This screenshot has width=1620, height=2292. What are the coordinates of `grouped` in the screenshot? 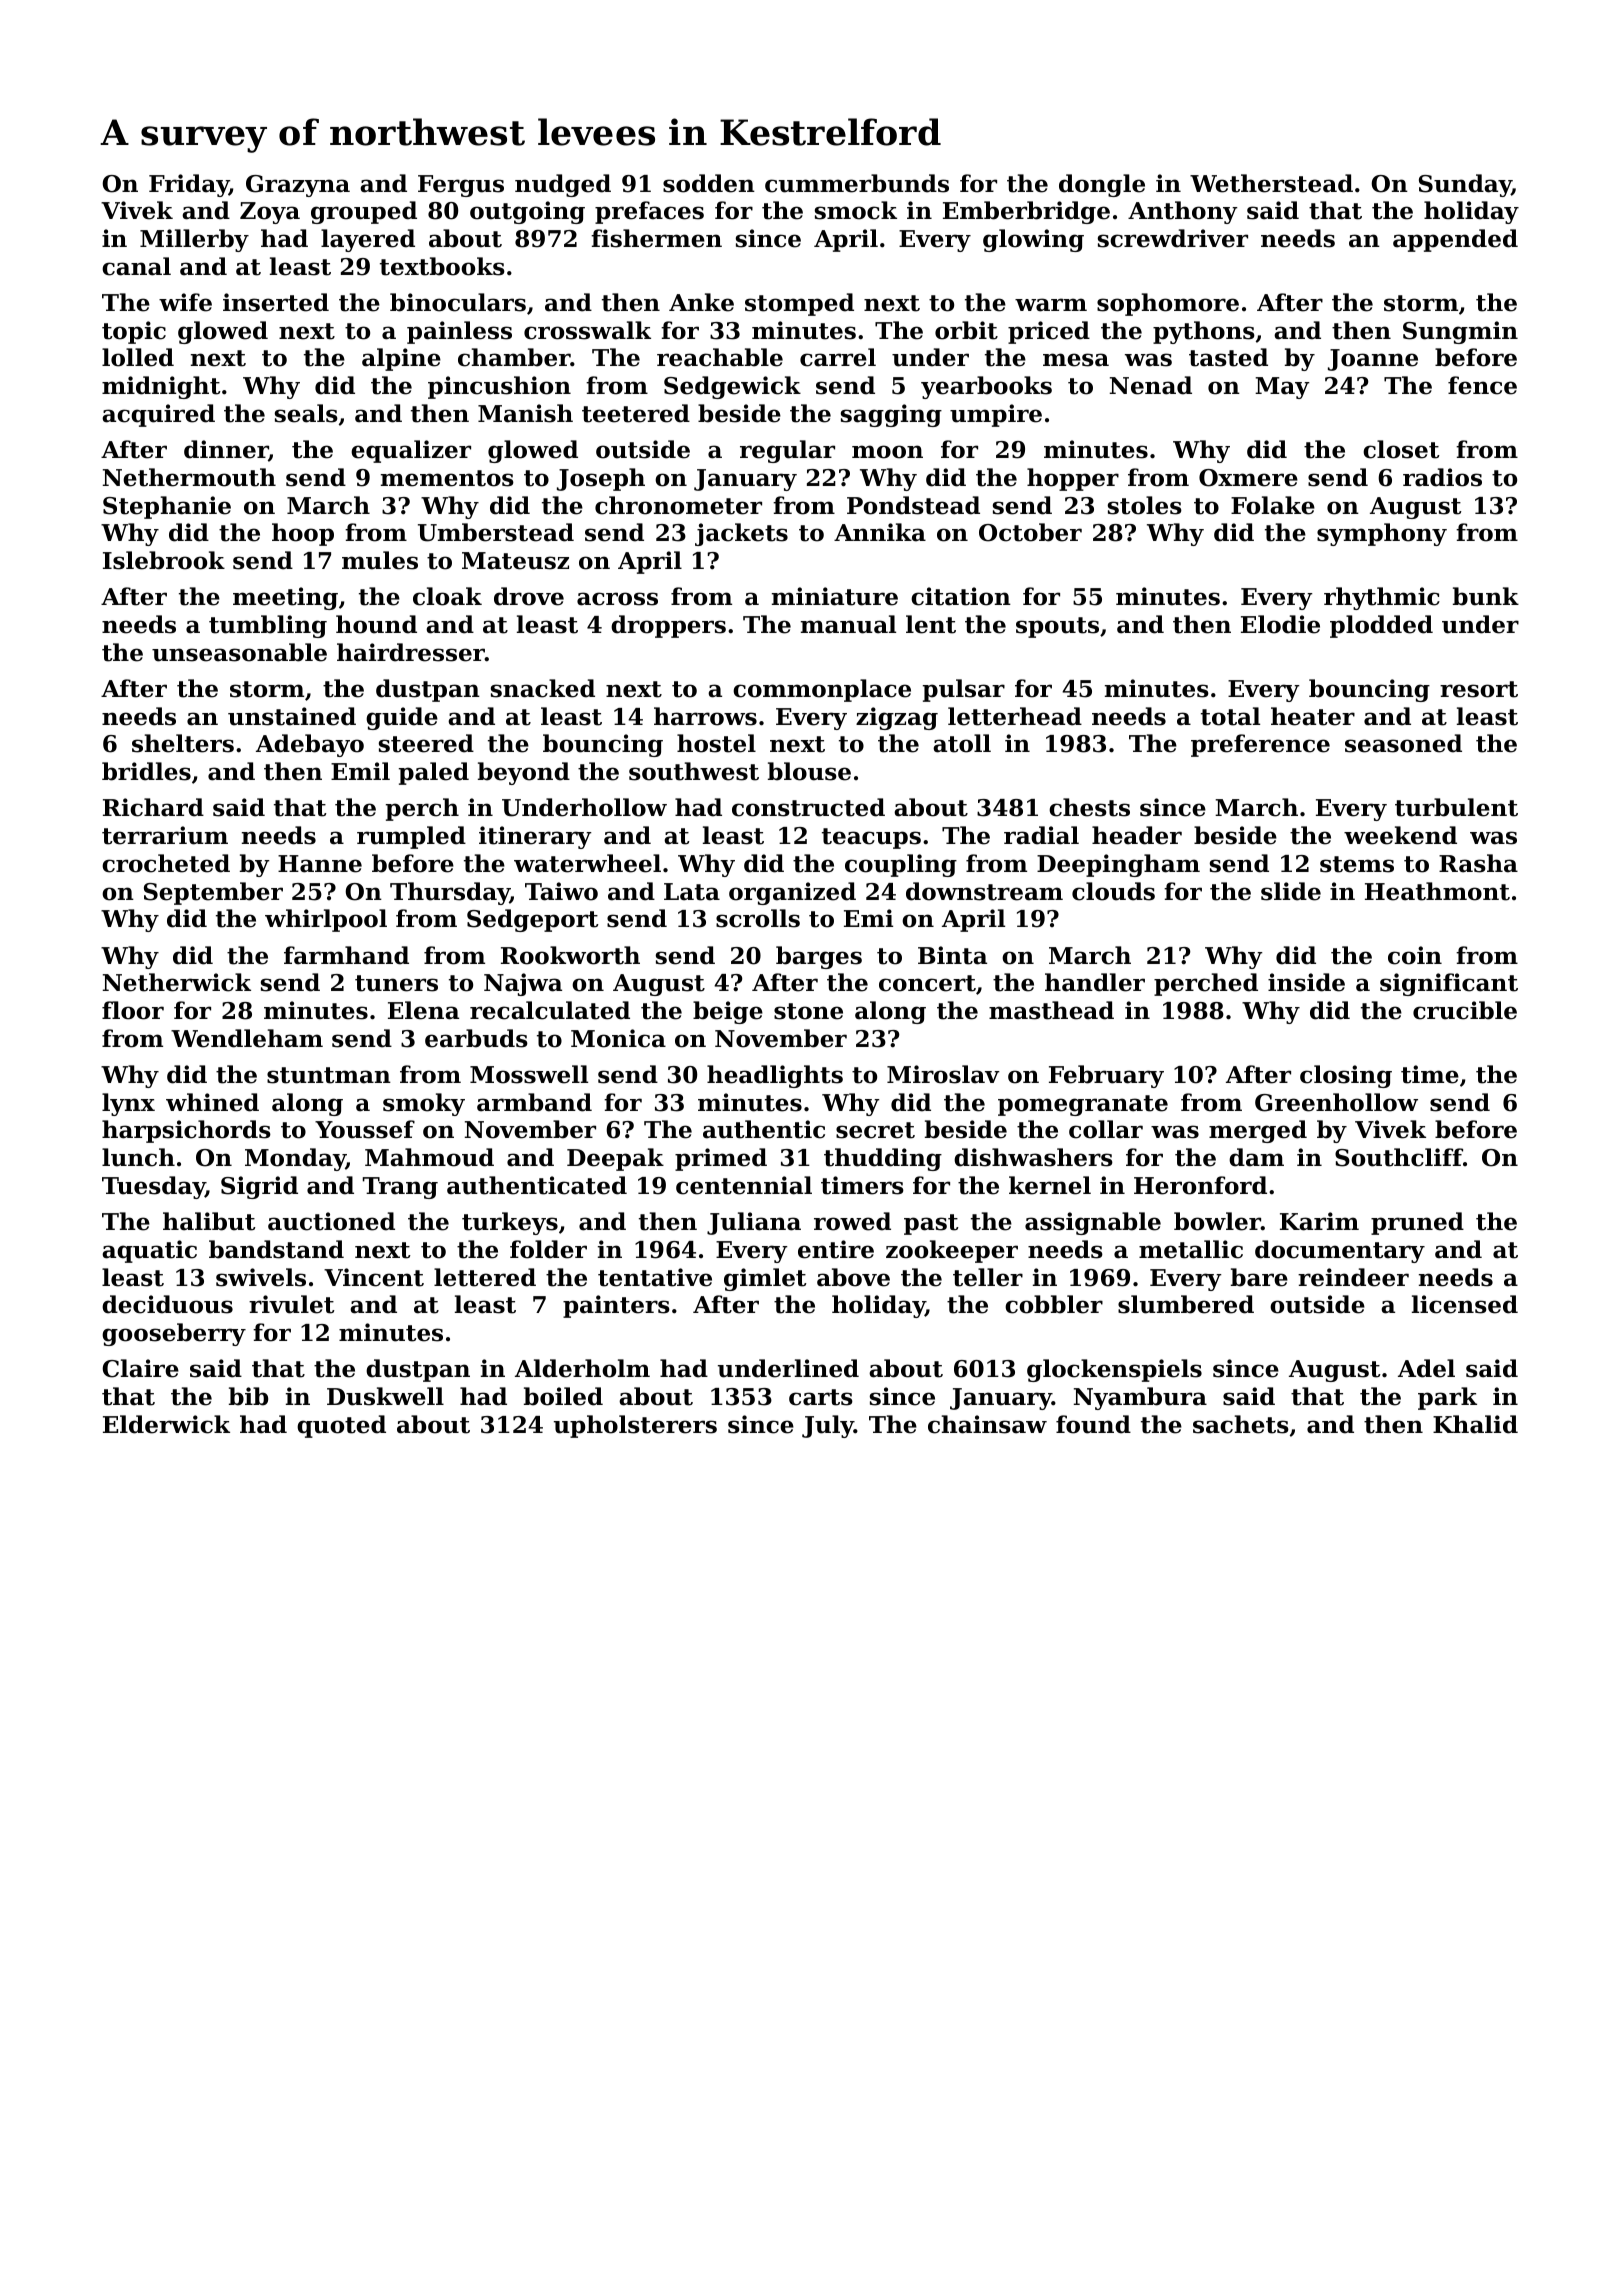 It's located at (364, 212).
